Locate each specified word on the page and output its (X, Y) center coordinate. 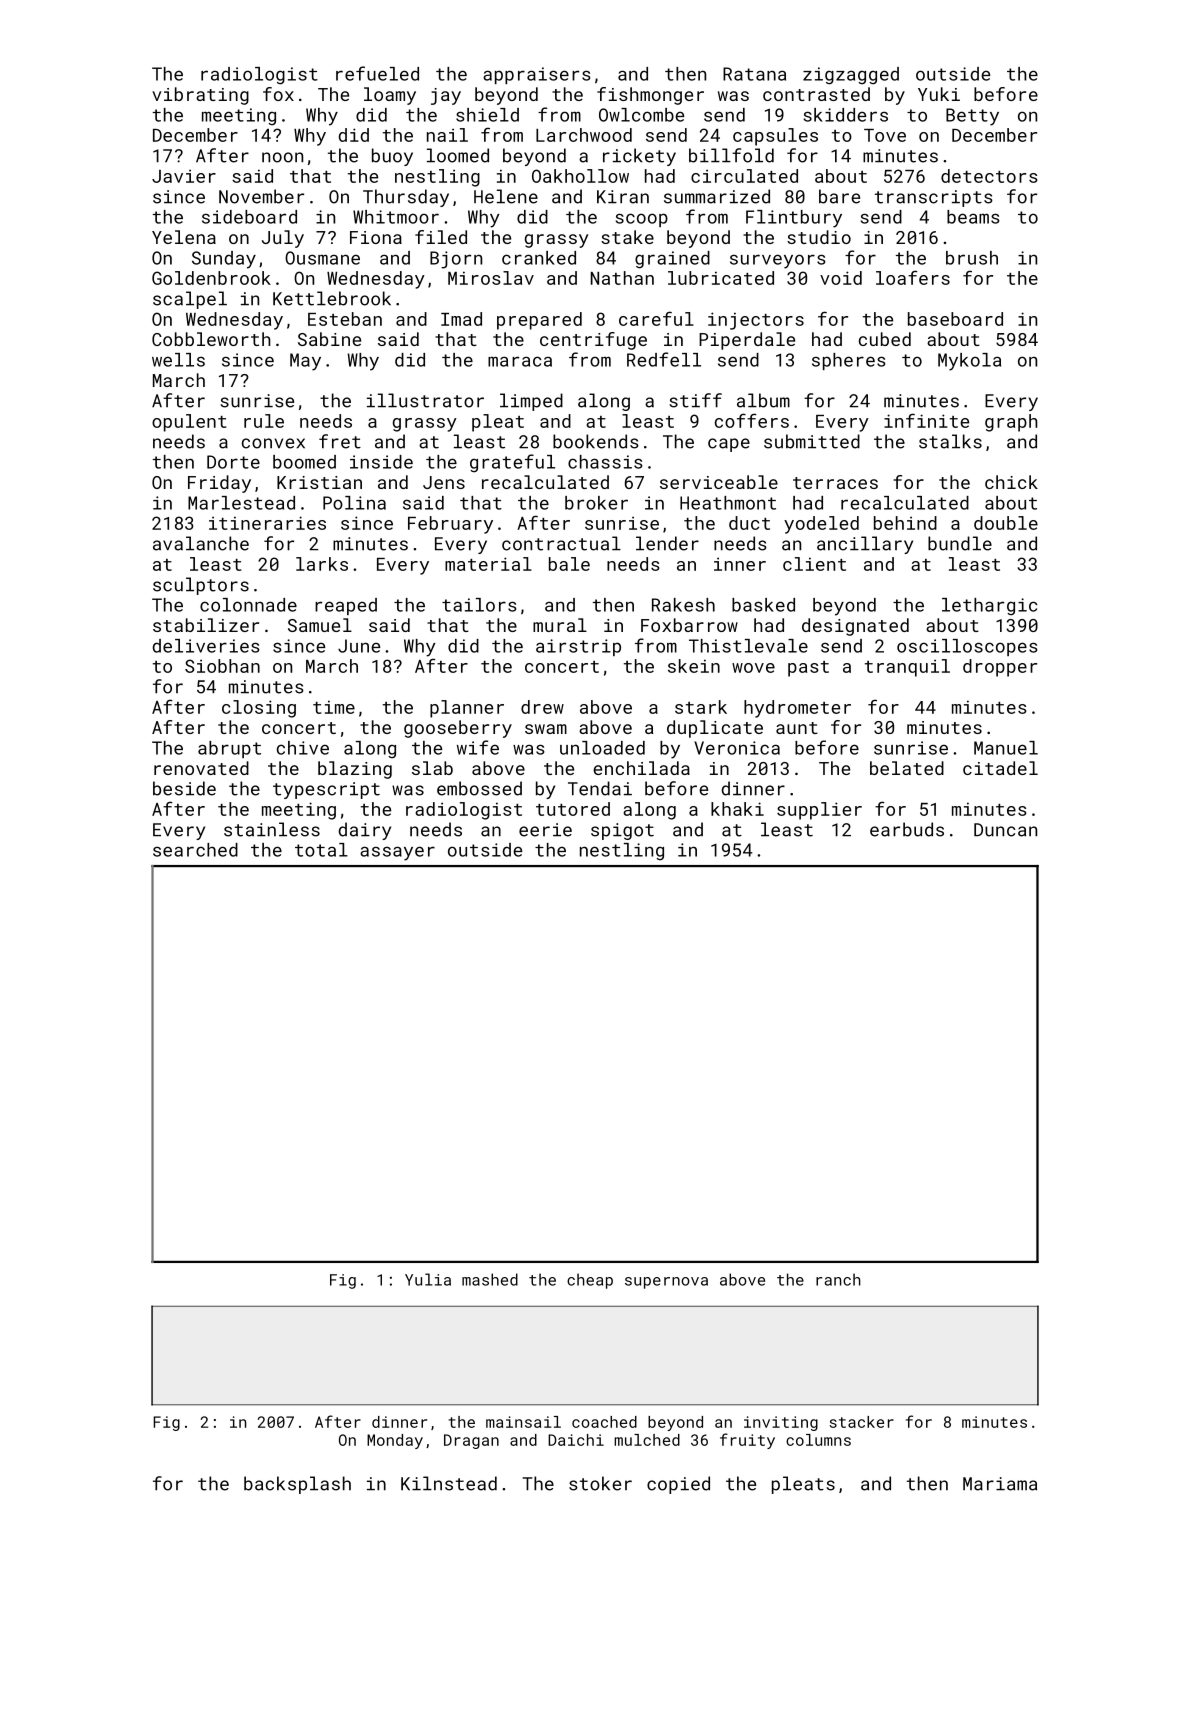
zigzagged (851, 76)
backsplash (297, 1485)
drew (542, 707)
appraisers (537, 75)
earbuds (907, 829)
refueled (377, 73)
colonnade (248, 605)
